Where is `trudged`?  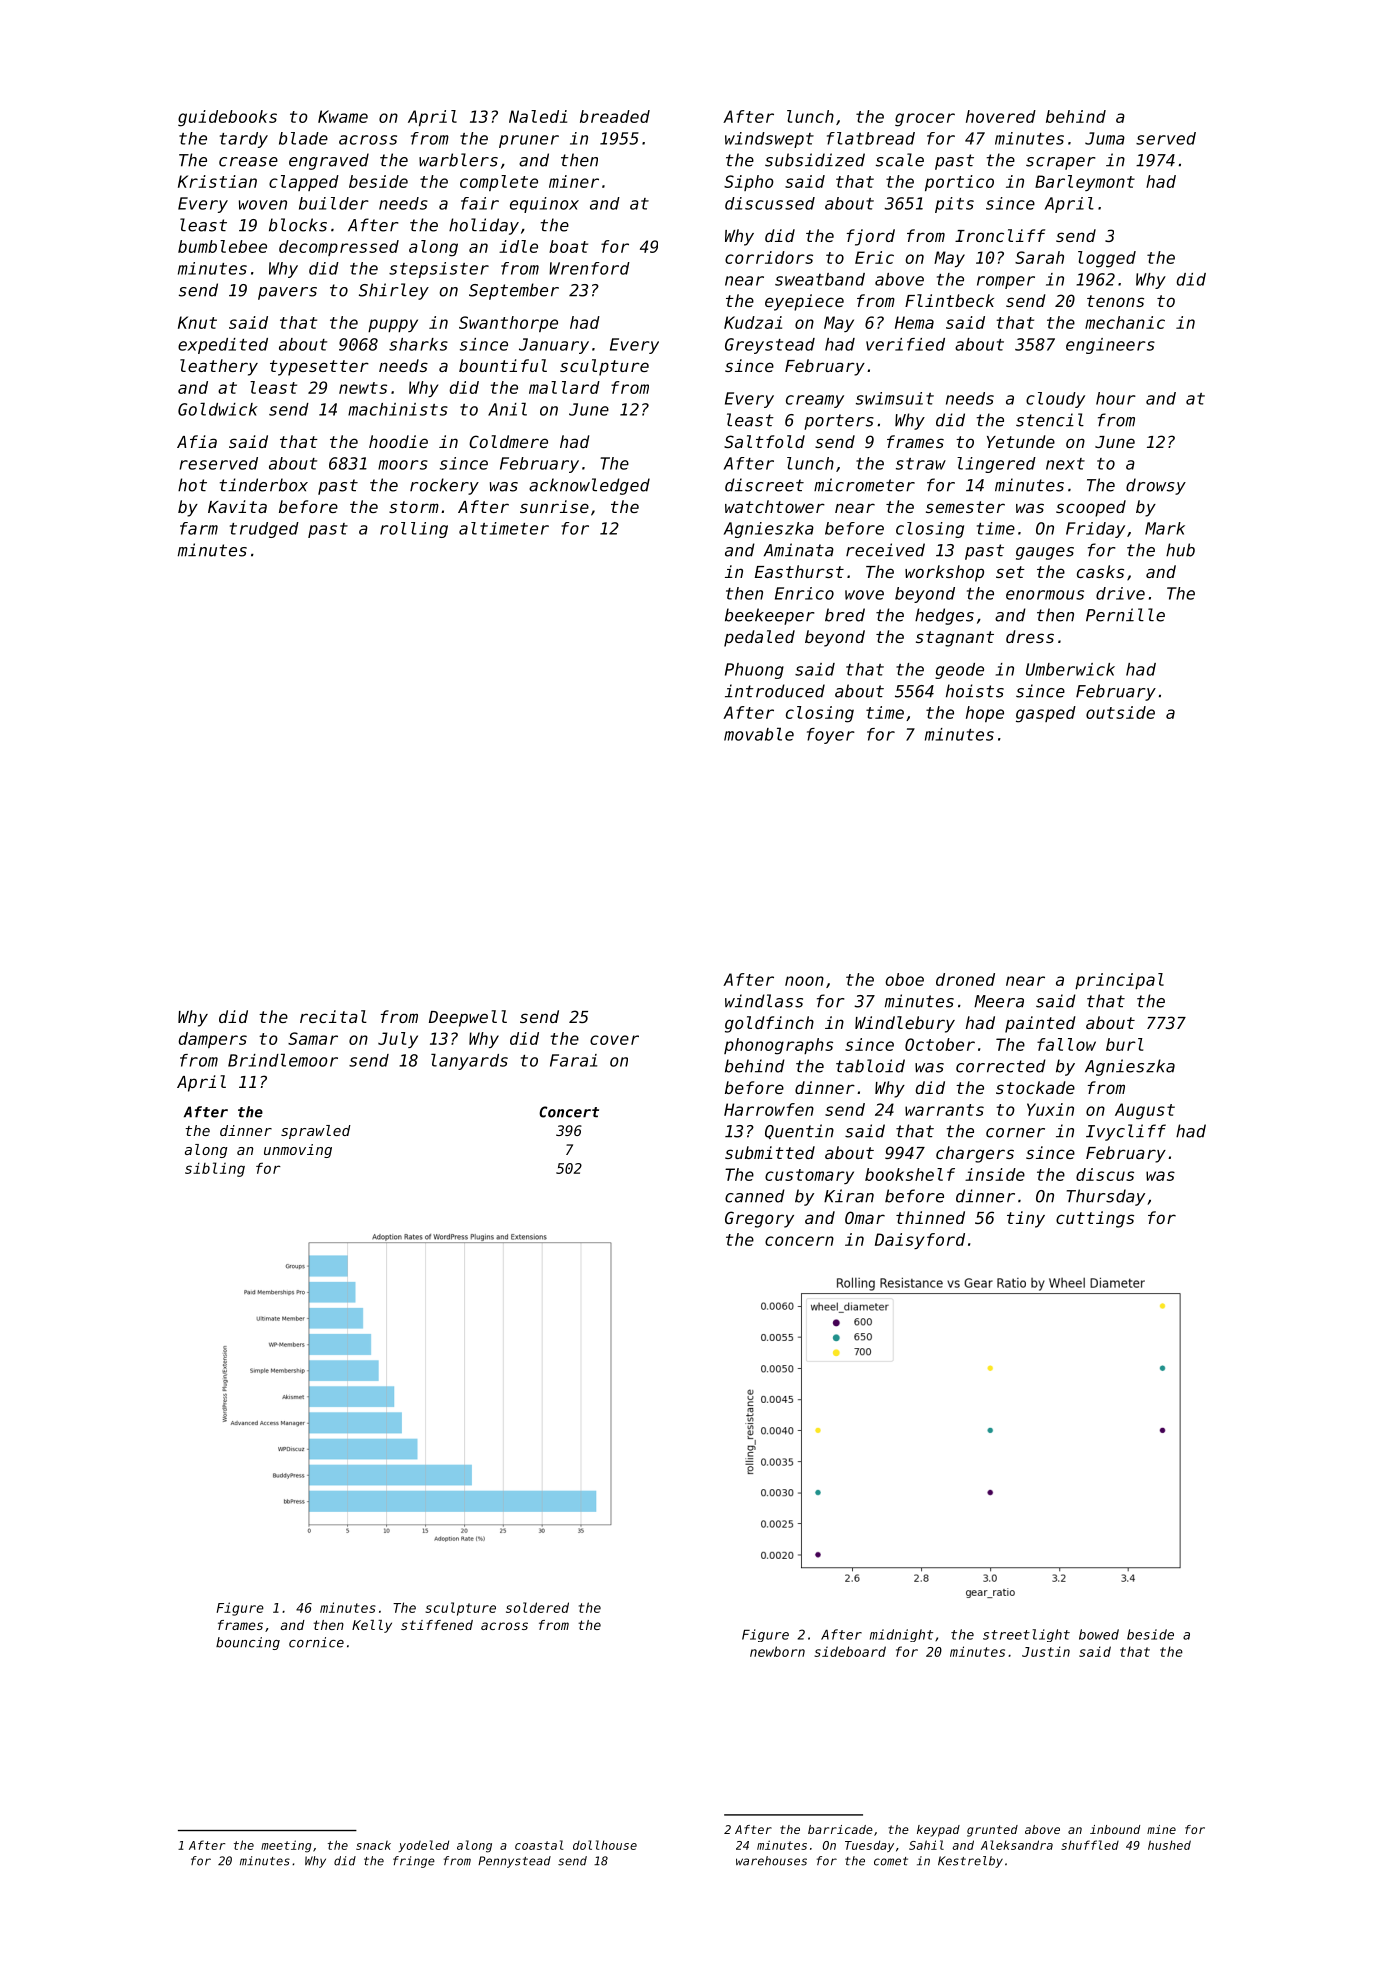
trudged is located at coordinates (264, 530).
